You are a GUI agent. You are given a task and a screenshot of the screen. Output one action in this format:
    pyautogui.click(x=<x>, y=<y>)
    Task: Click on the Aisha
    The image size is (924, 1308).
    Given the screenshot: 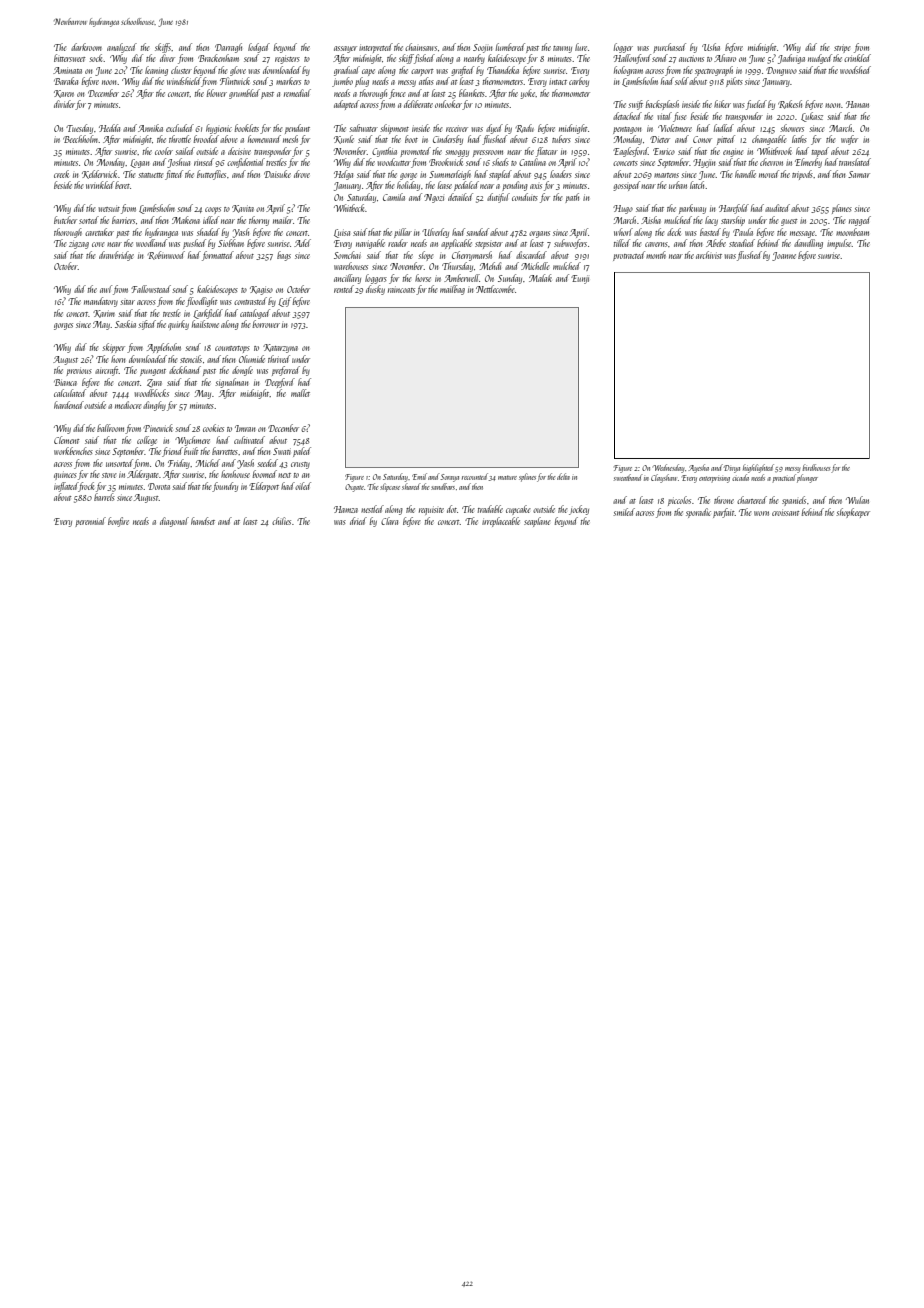 What is the action you would take?
    pyautogui.click(x=651, y=220)
